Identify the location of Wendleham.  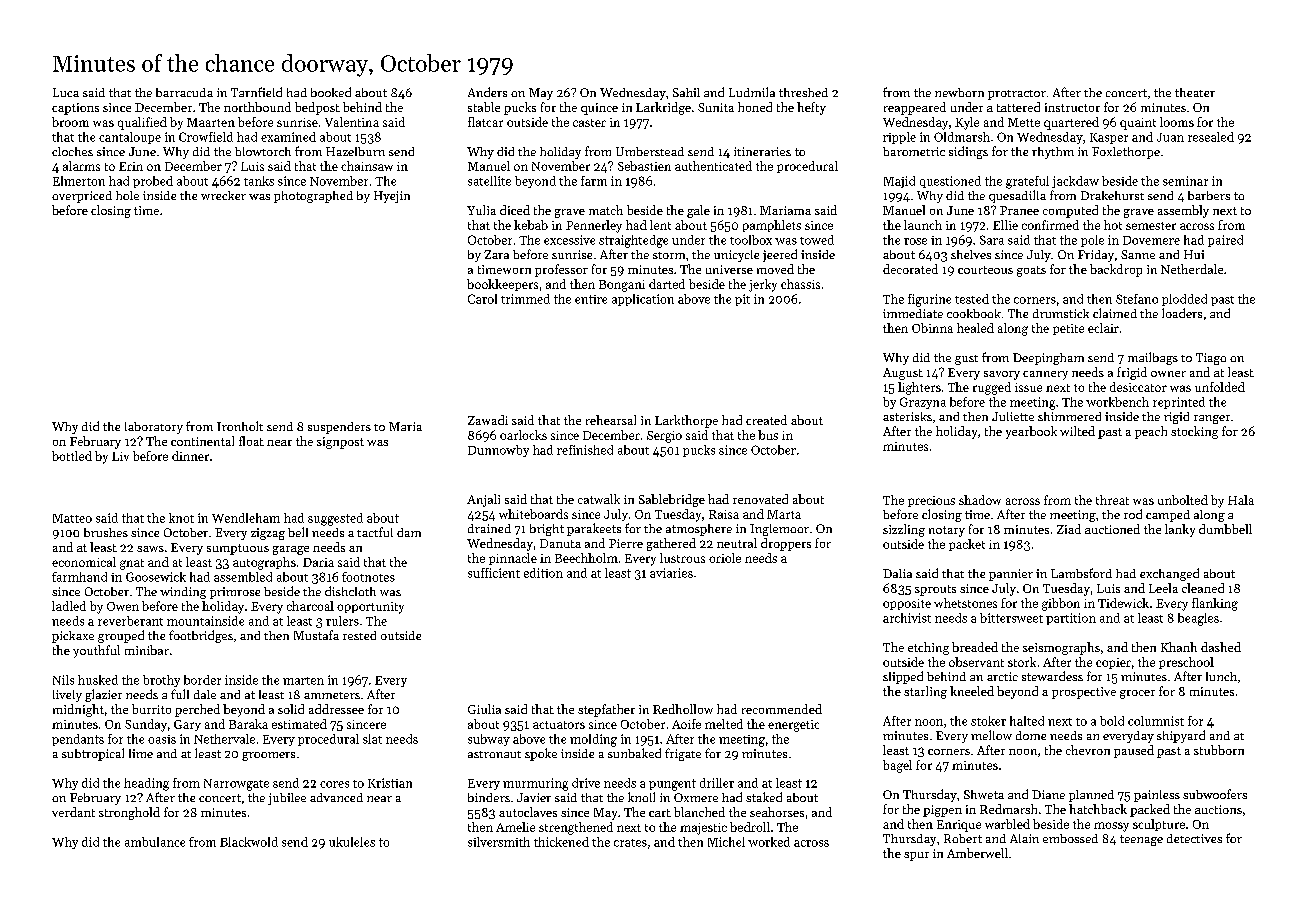
(246, 518).
